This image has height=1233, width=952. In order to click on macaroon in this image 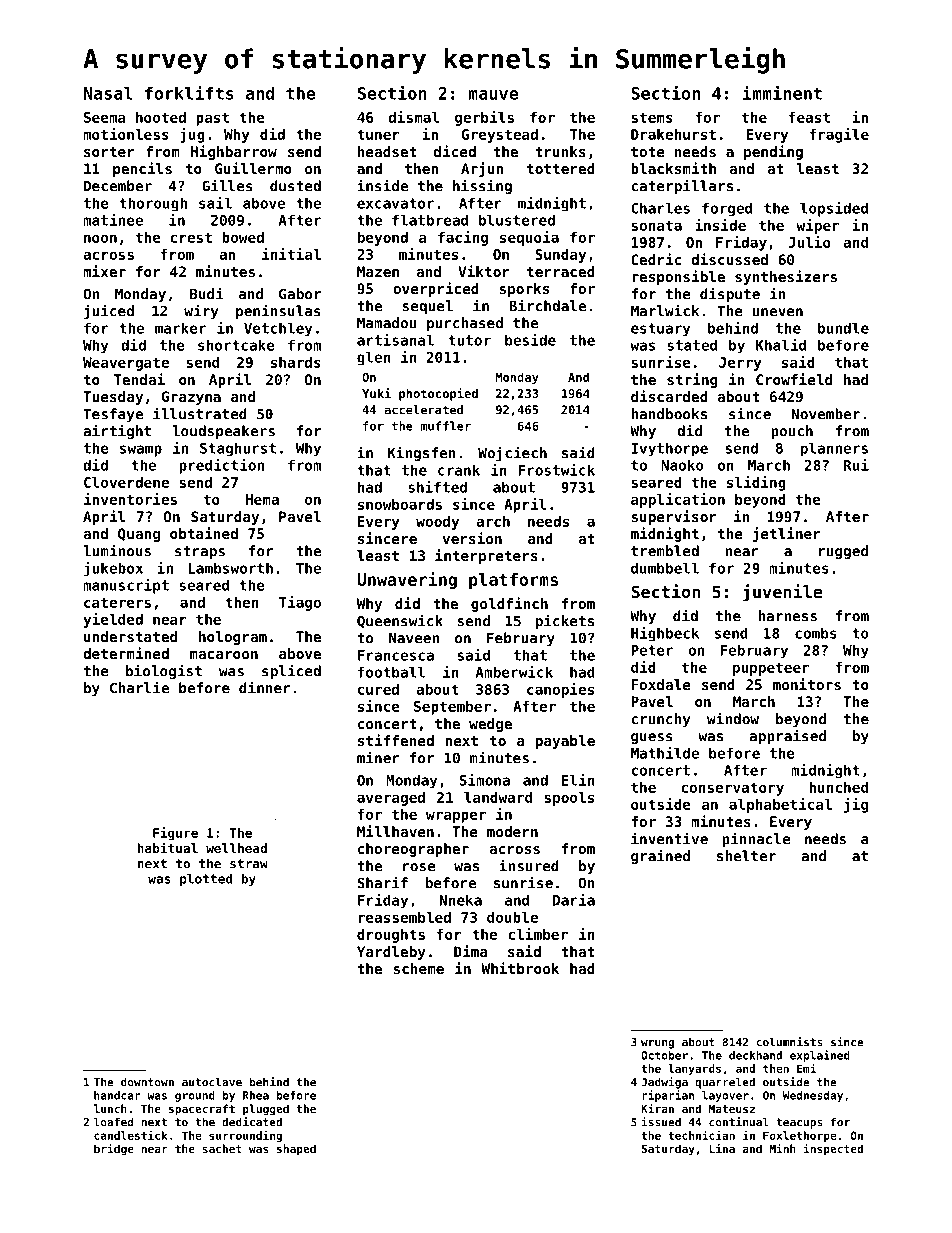, I will do `click(224, 655)`.
